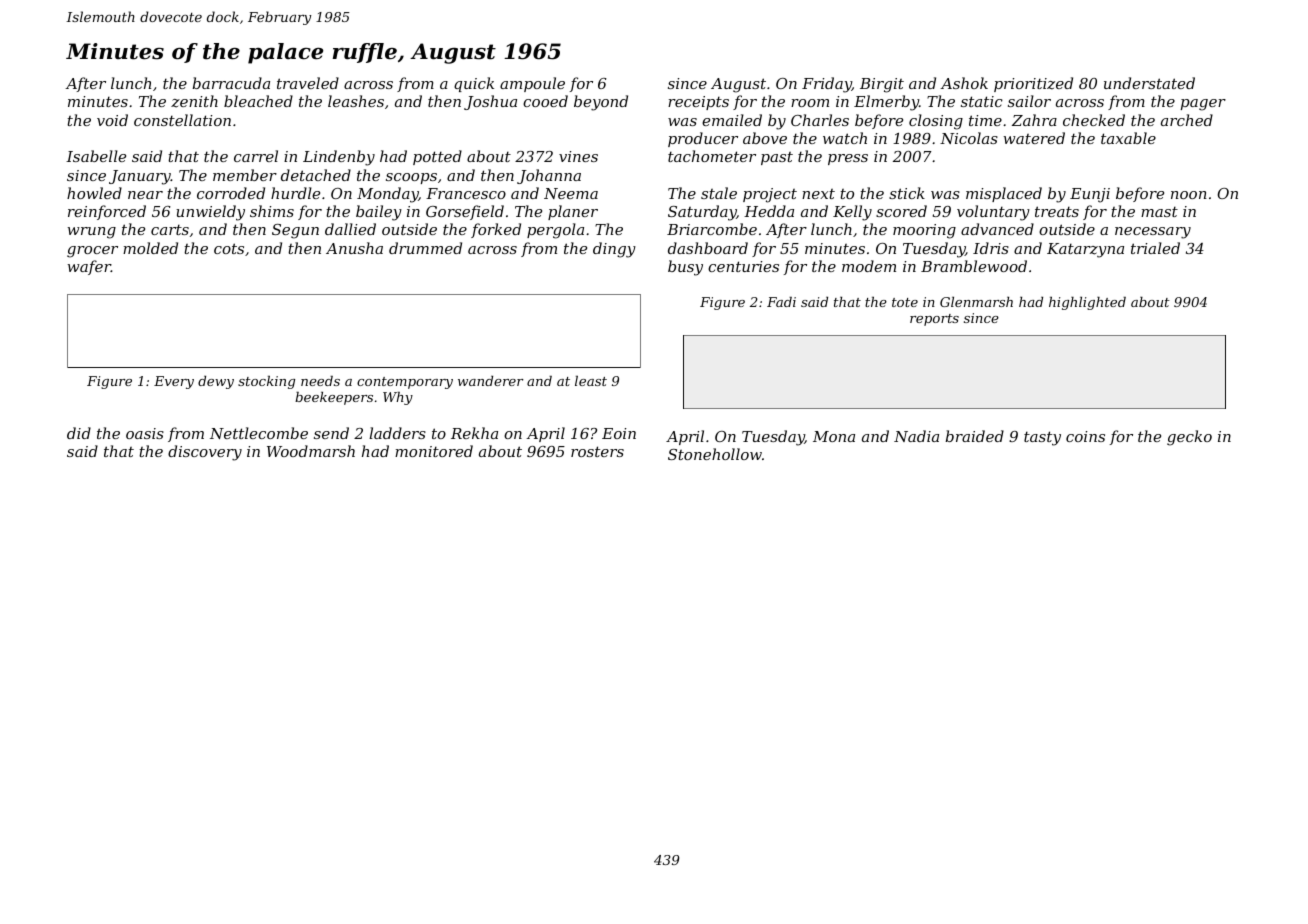 This screenshot has height=924, width=1308. Describe the element at coordinates (308, 83) in the screenshot. I see `traveled` at that location.
